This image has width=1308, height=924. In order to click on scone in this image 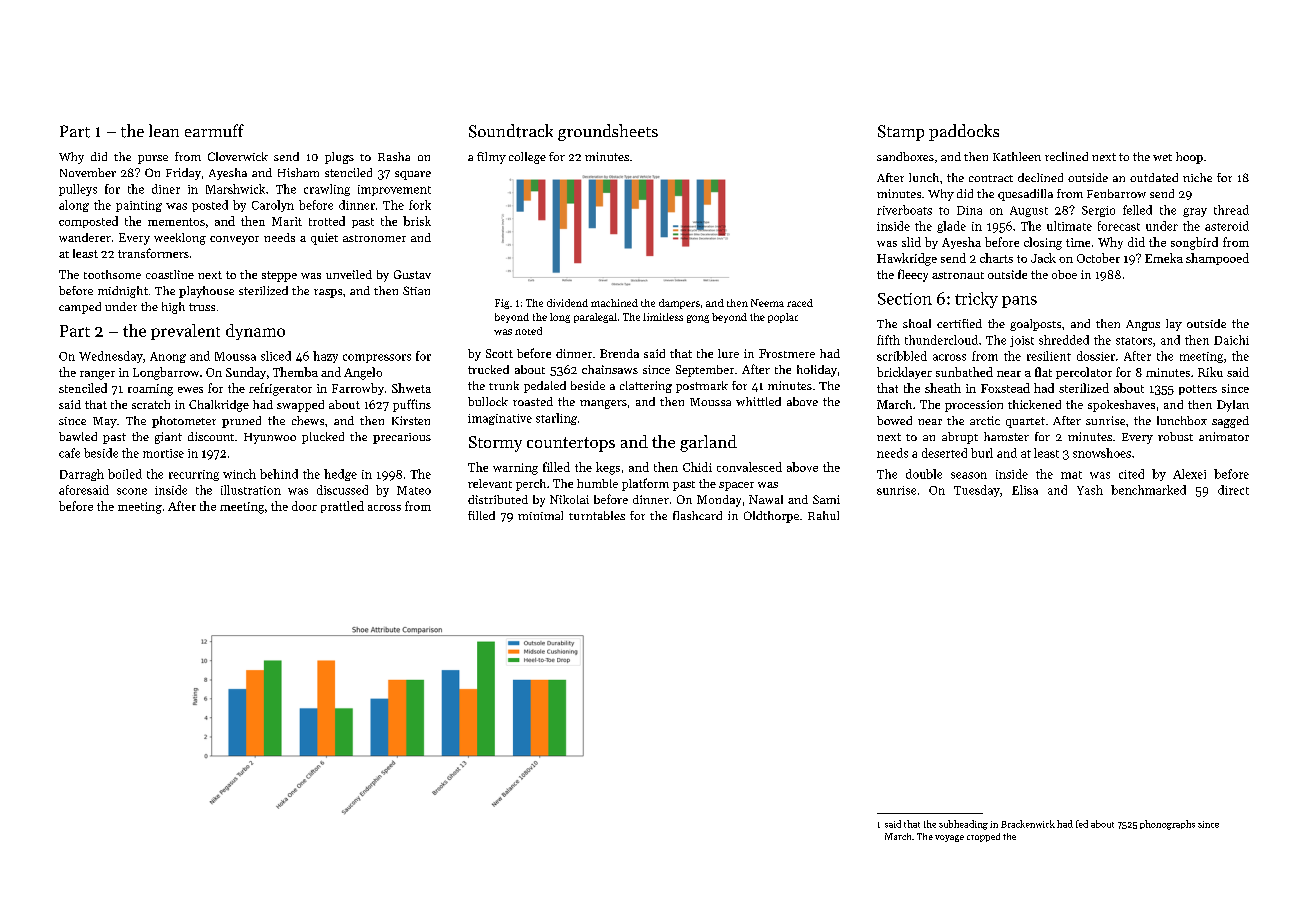, I will do `click(132, 491)`.
